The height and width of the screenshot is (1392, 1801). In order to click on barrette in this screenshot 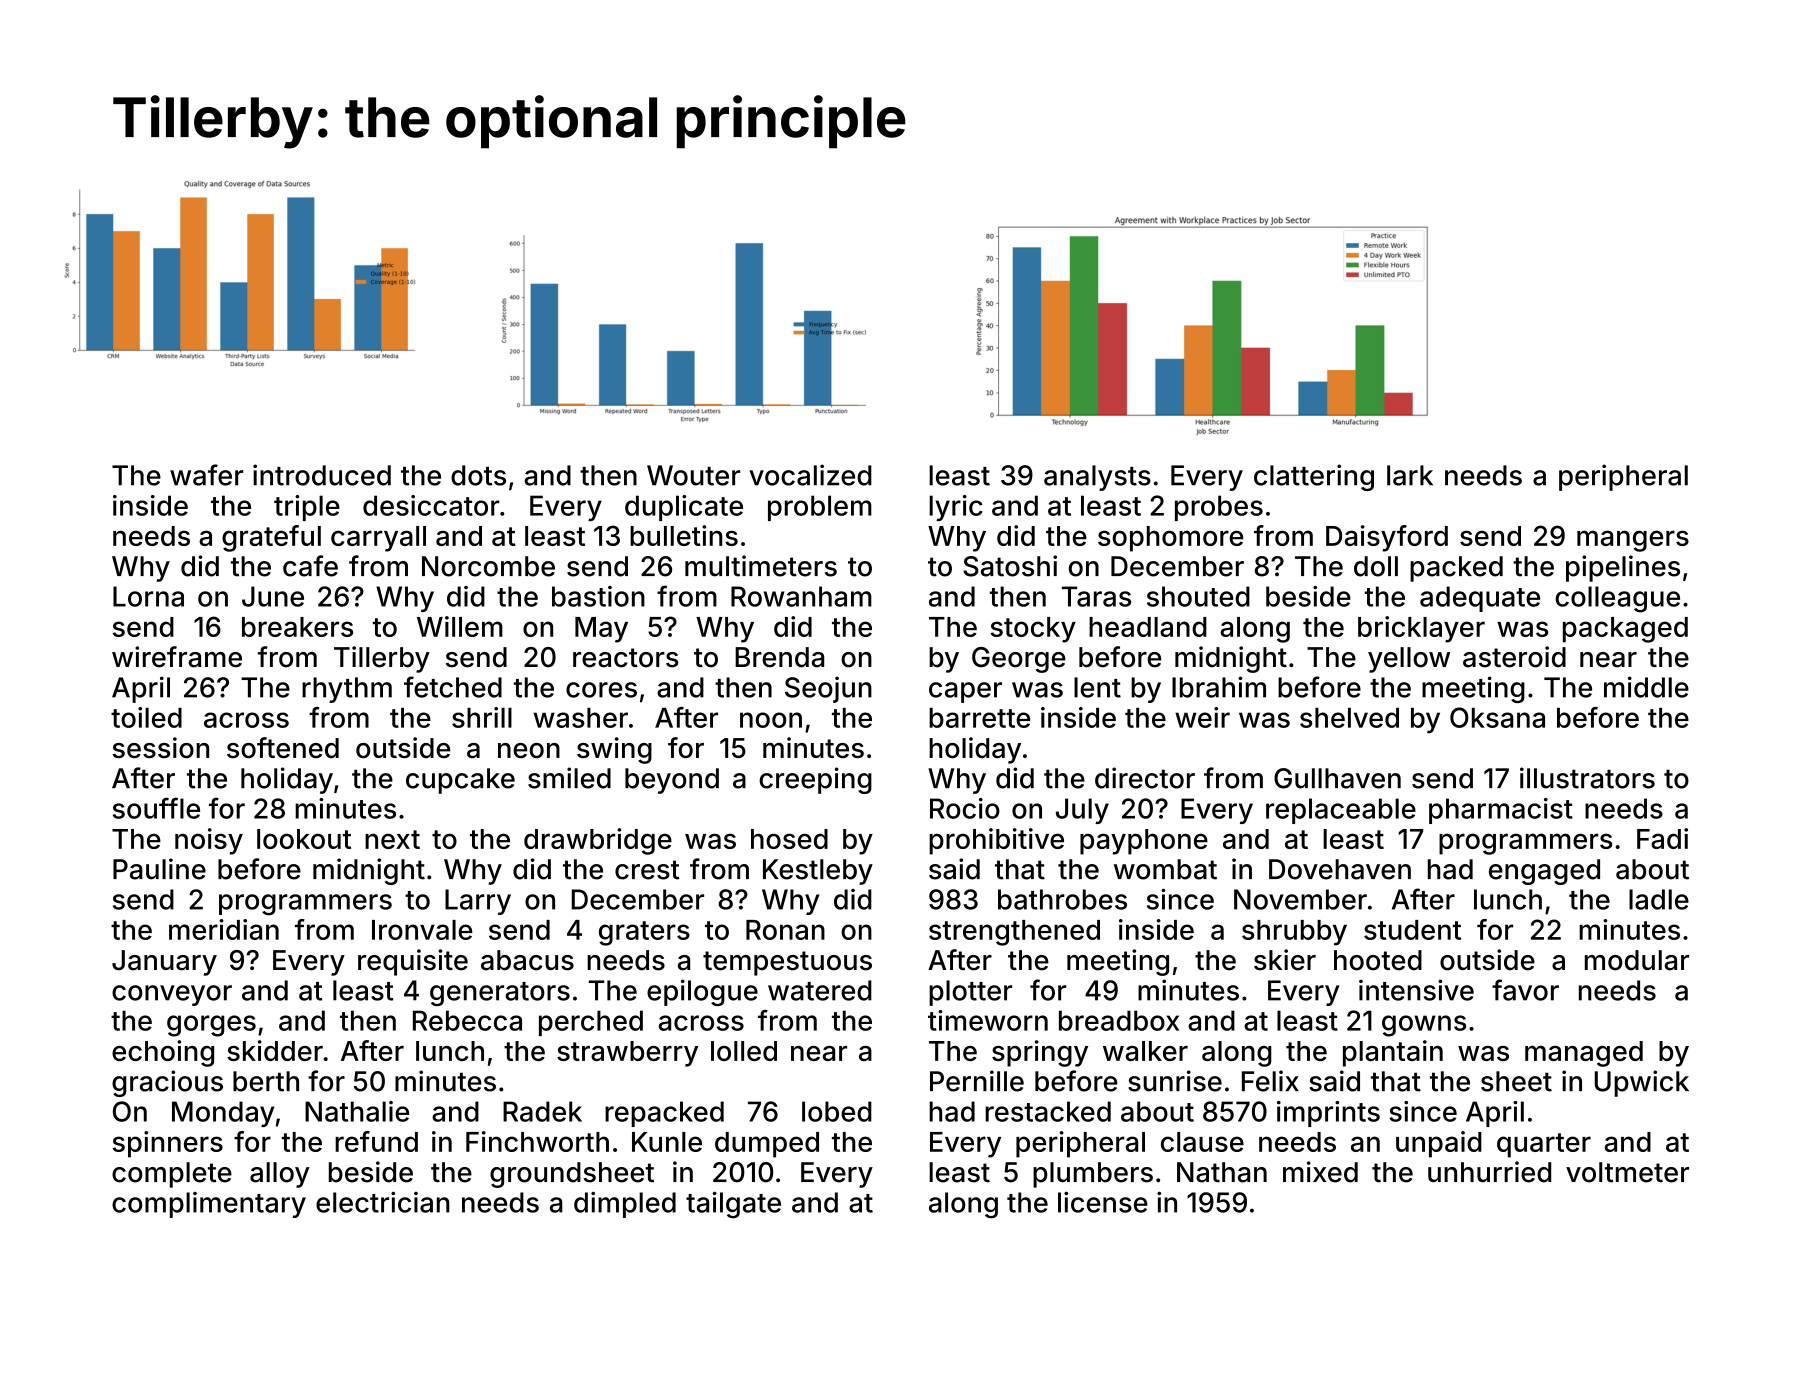, I will do `click(979, 718)`.
